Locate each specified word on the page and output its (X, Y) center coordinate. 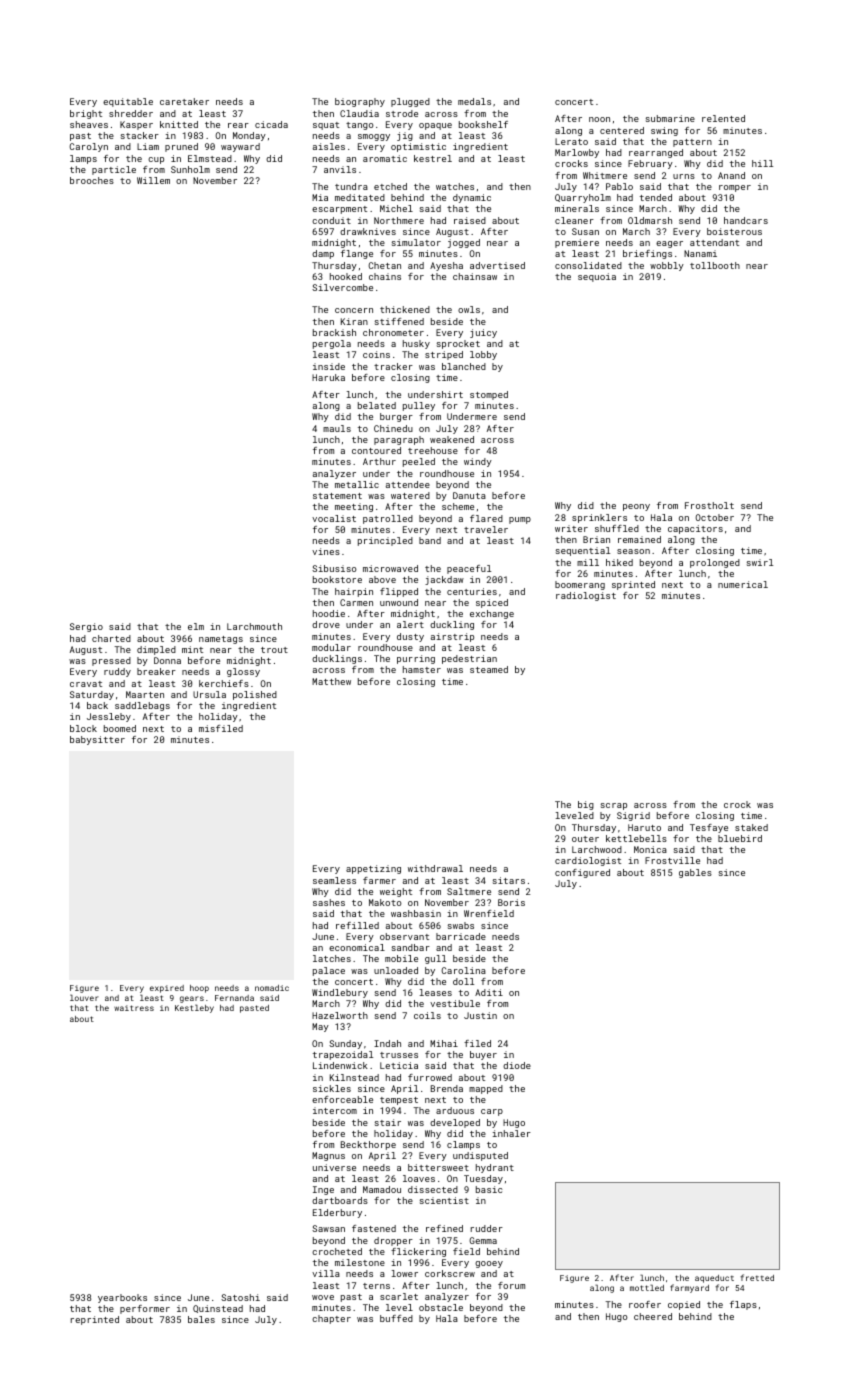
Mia (320, 197)
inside (329, 366)
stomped (489, 395)
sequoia (597, 277)
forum (511, 1285)
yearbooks (122, 1298)
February (650, 164)
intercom (335, 1110)
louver (84, 998)
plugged (410, 102)
